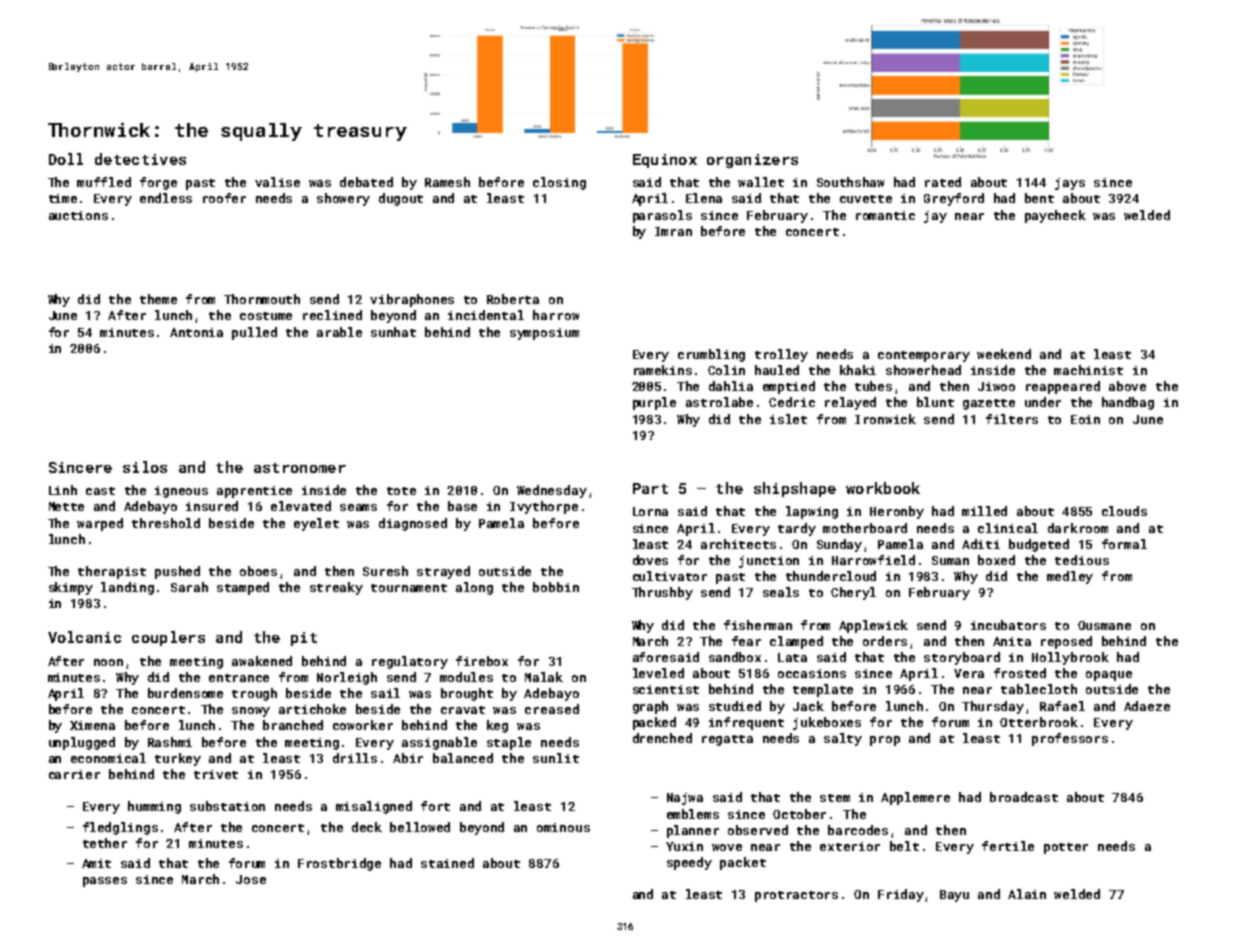  What do you see at coordinates (92, 725) in the screenshot?
I see `Ximena` at bounding box center [92, 725].
